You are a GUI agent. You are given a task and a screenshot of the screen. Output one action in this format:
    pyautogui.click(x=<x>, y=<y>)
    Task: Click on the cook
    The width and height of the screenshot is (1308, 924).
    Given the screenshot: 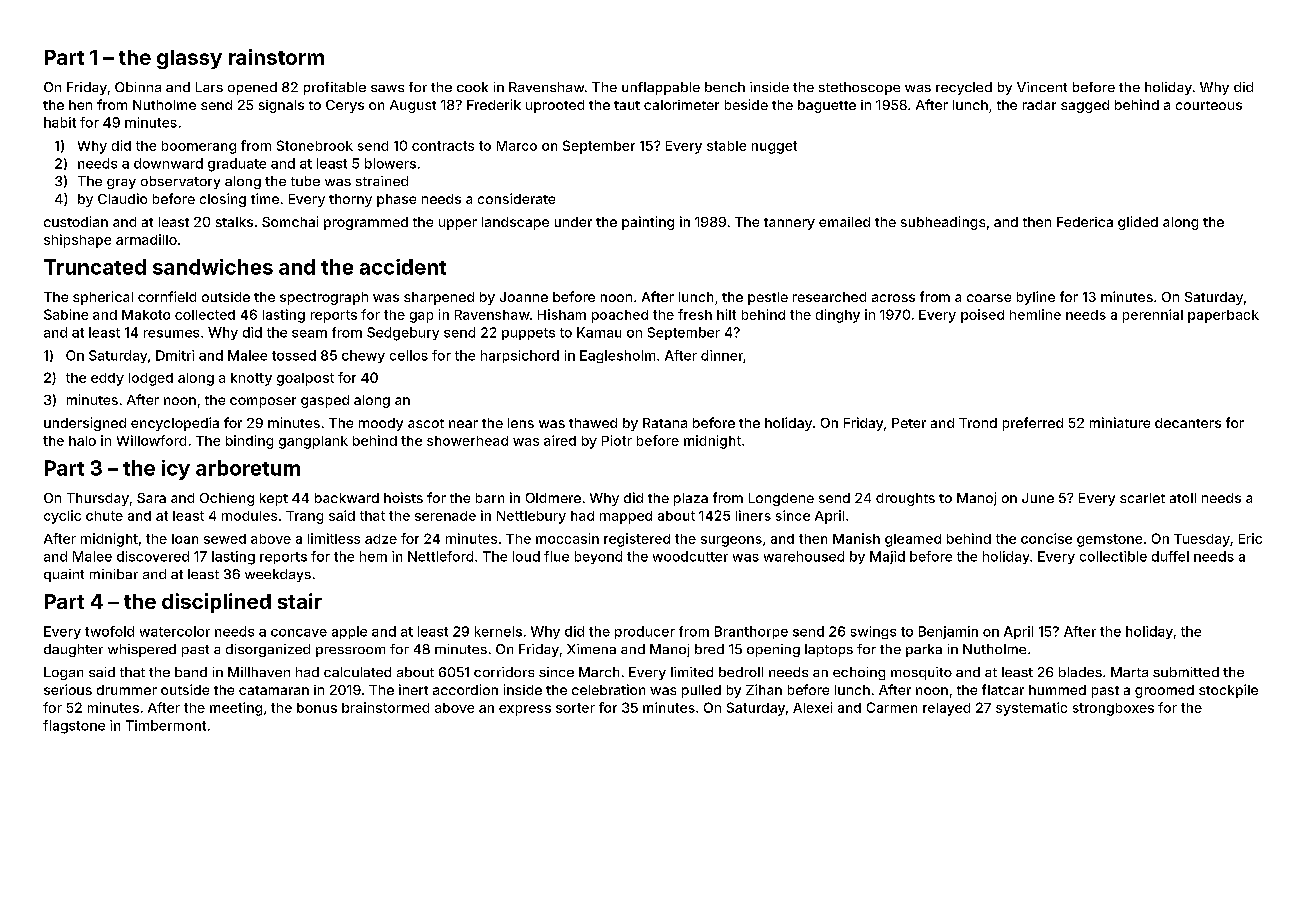 What is the action you would take?
    pyautogui.click(x=472, y=87)
